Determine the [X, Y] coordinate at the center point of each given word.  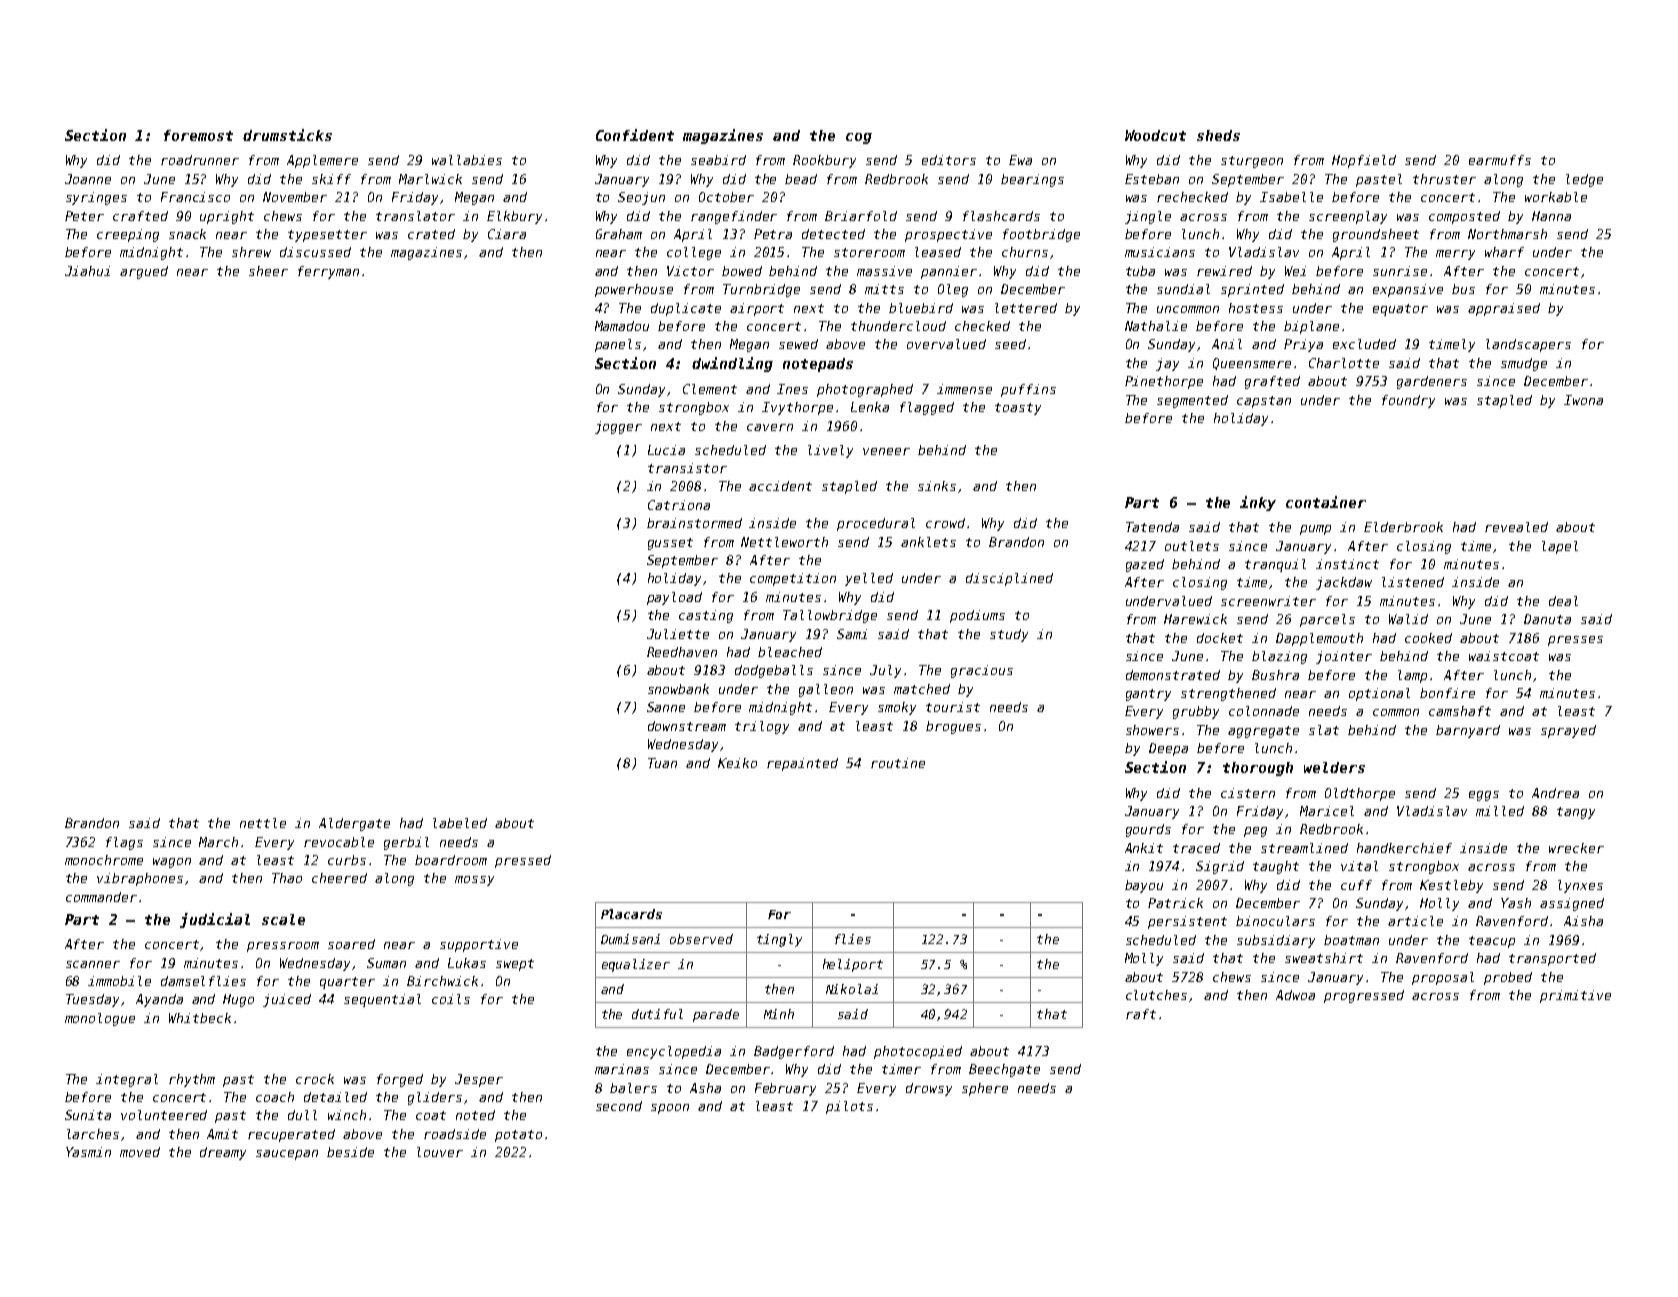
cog [859, 138]
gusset [670, 544]
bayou [1144, 886]
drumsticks [287, 135]
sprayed [1568, 731]
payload [674, 598]
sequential [382, 1000]
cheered [339, 878]
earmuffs [1500, 160]
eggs [1484, 796]
